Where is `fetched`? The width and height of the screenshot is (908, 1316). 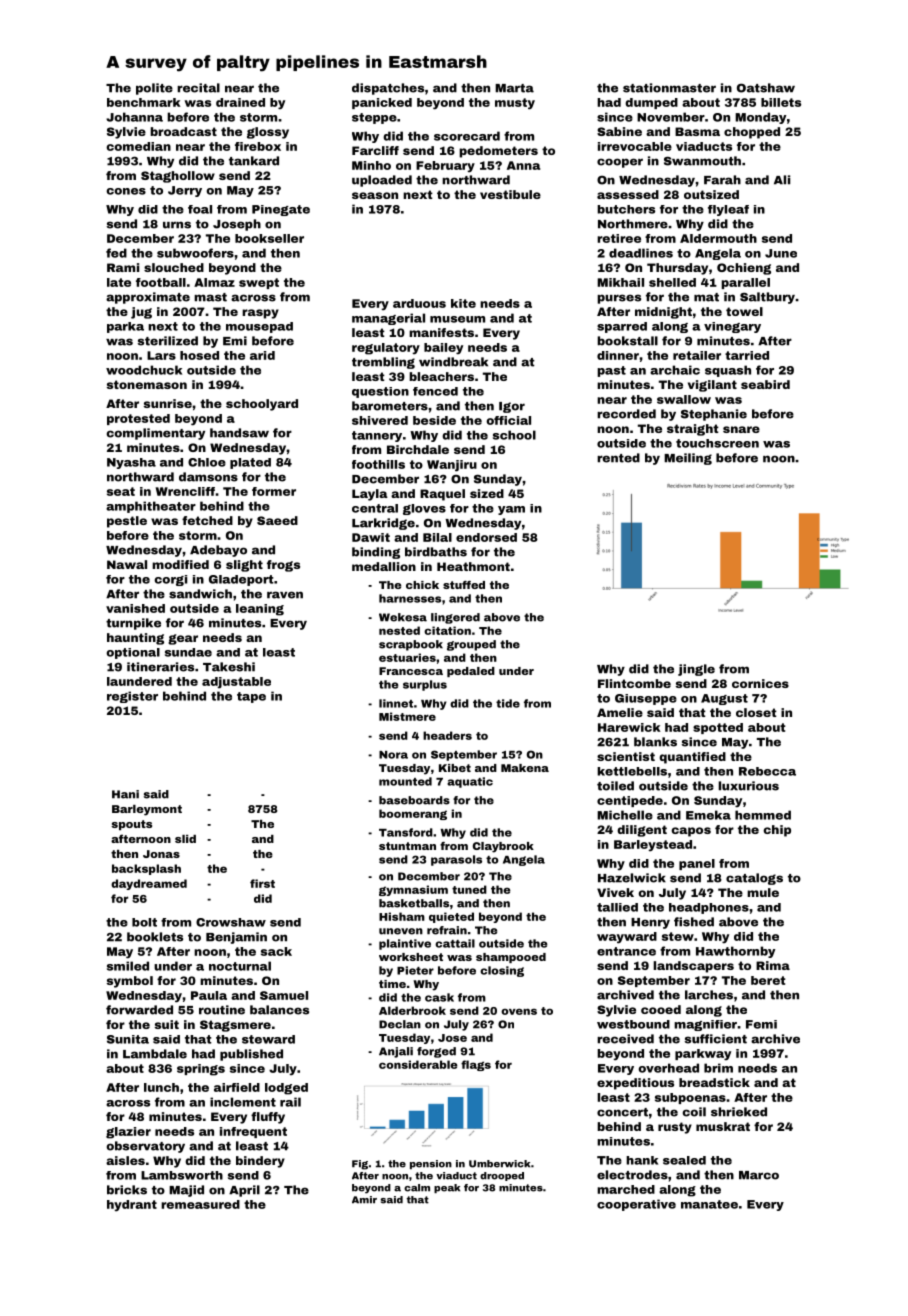 fetched is located at coordinates (207, 520).
